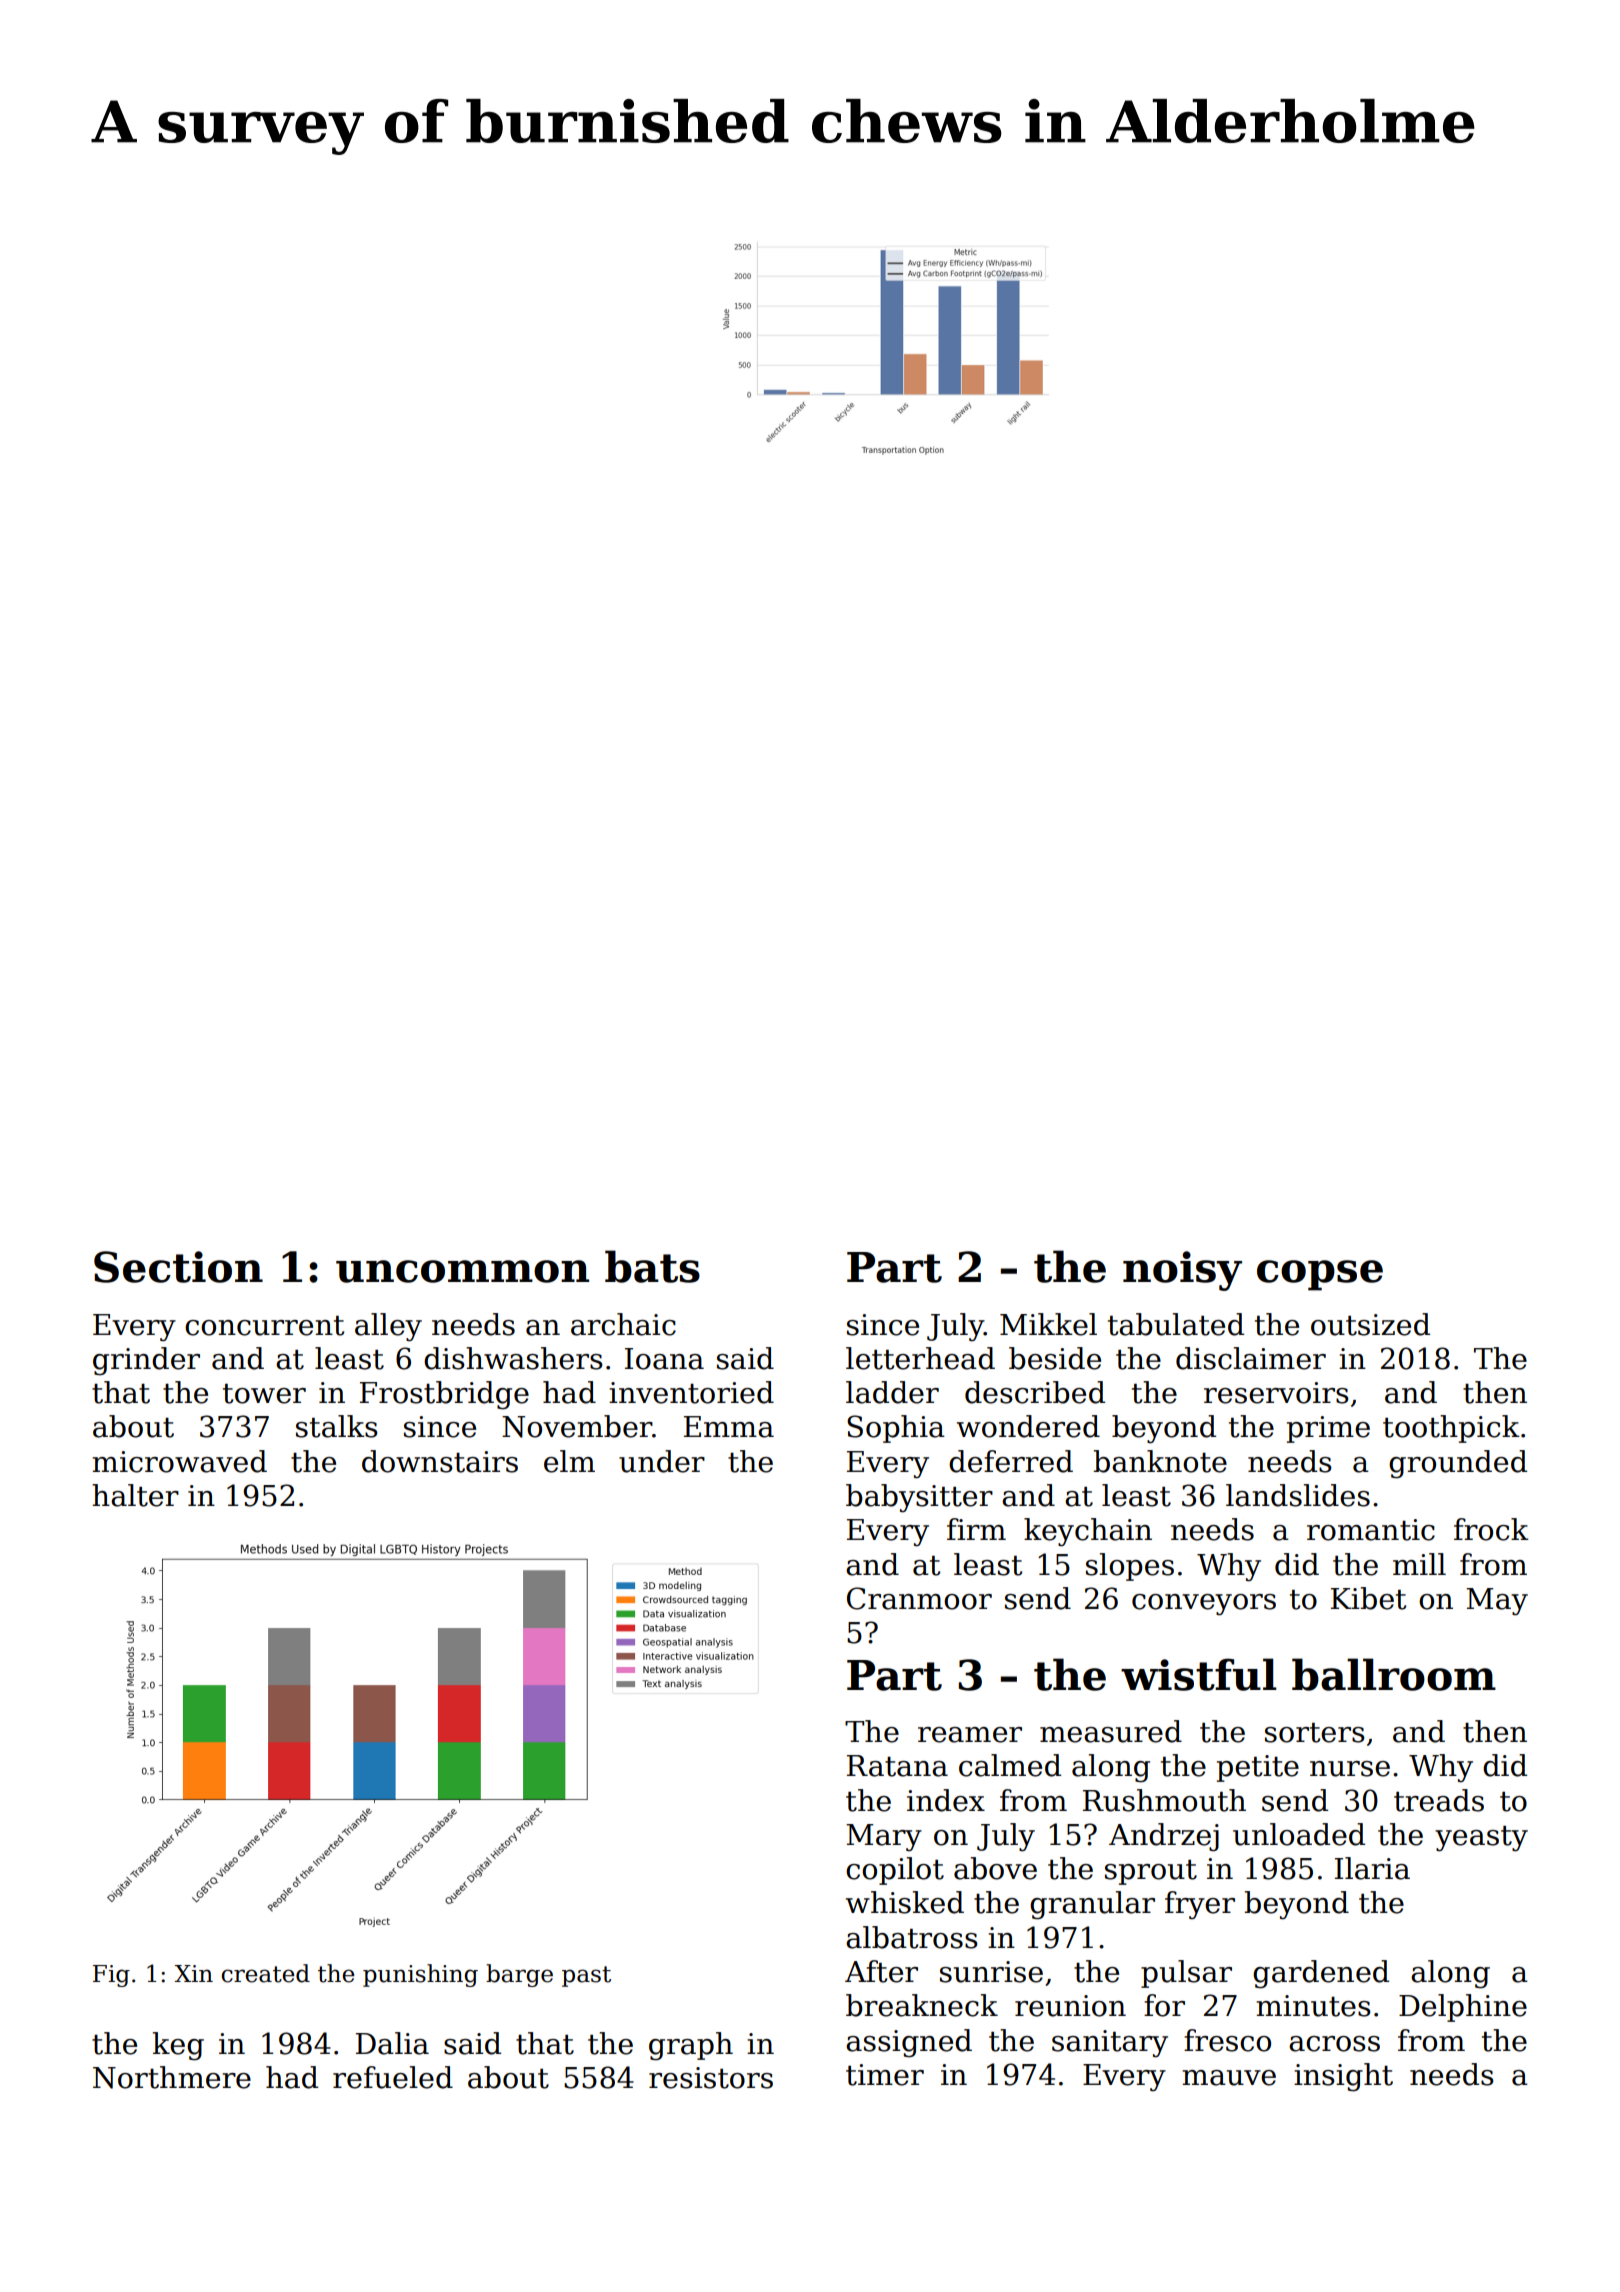  What do you see at coordinates (652, 1266) in the image?
I see `bats` at bounding box center [652, 1266].
